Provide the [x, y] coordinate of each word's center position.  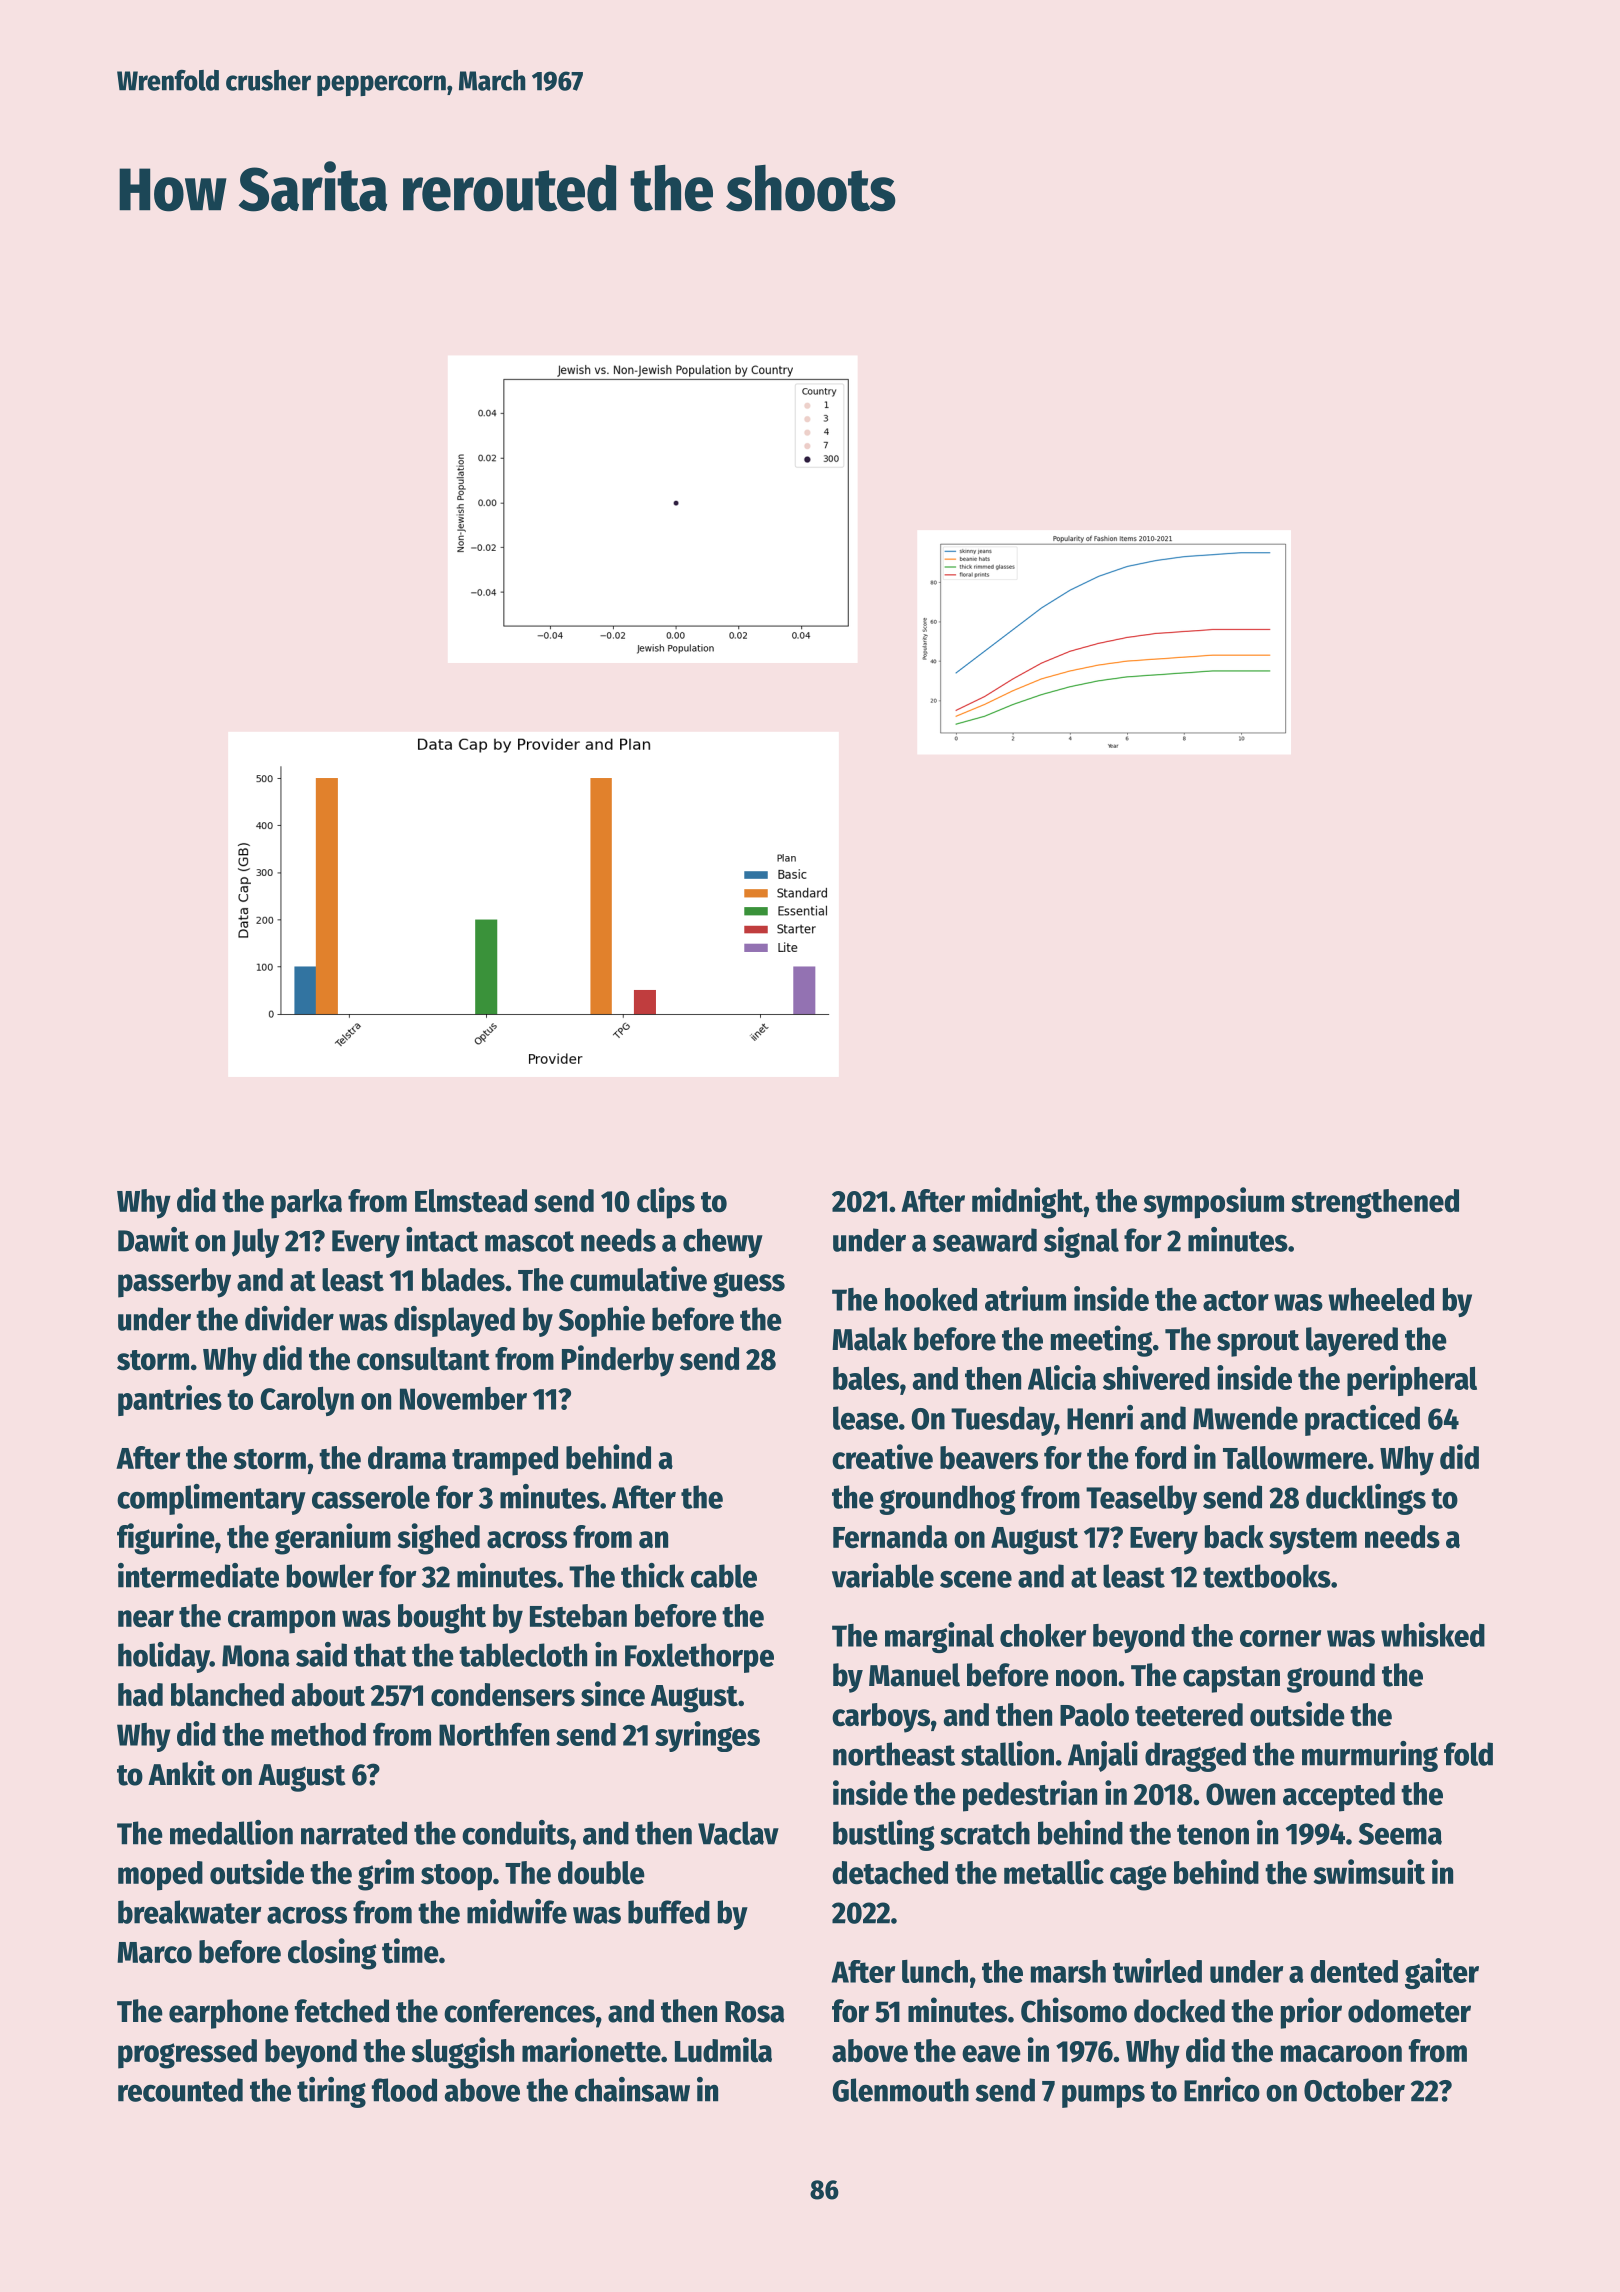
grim [386, 1875]
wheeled [1381, 1299]
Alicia [1062, 1377]
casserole [371, 1497]
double [601, 1873]
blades [463, 1280]
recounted [180, 2090]
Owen [1240, 1794]
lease [865, 1418]
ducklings [1366, 1499]
